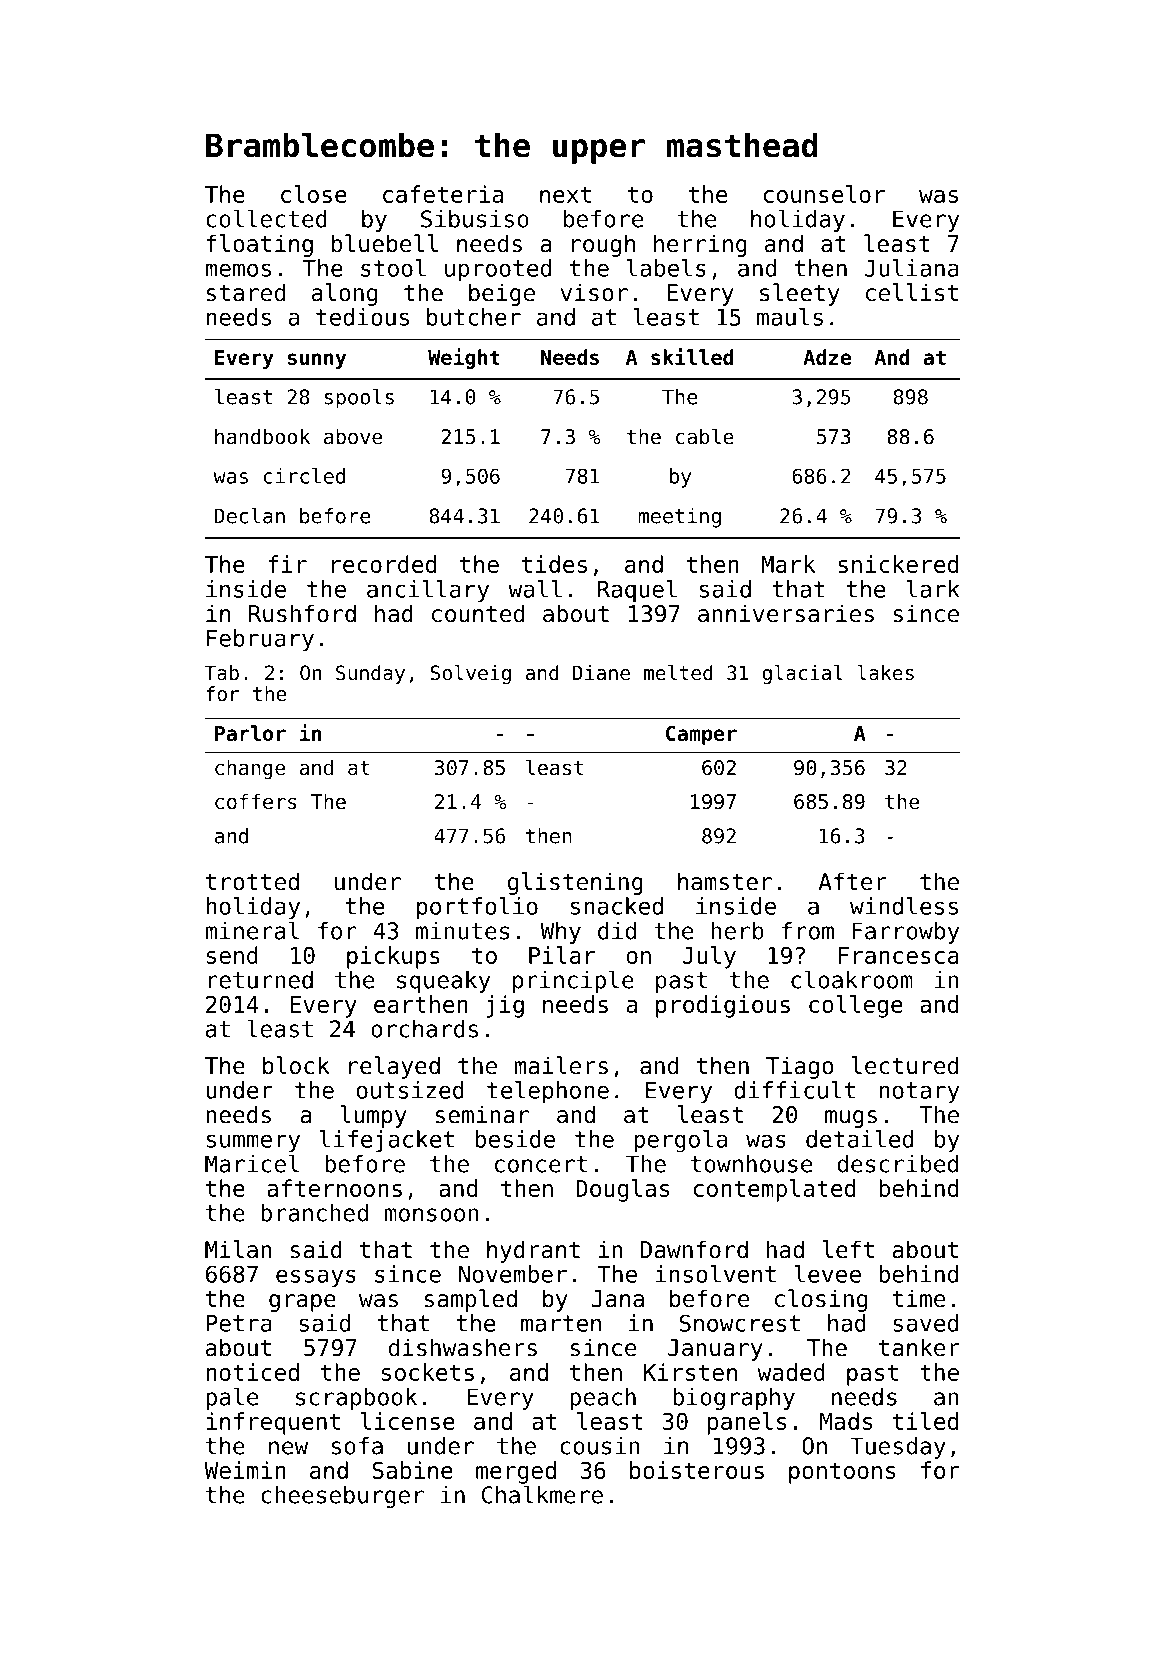 This image has width=1165, height=1654. Describe the element at coordinates (886, 673) in the image. I see `lakes` at that location.
